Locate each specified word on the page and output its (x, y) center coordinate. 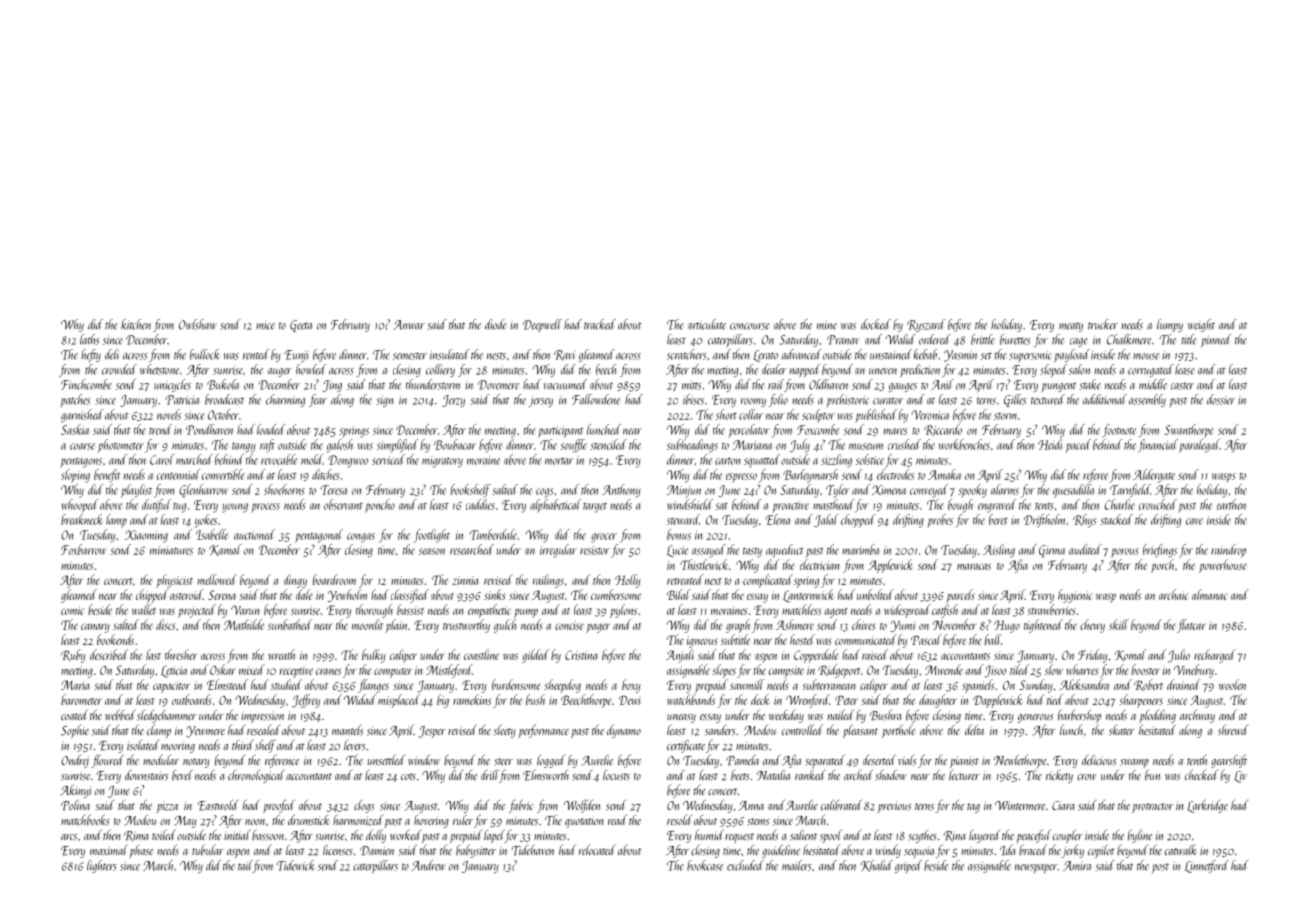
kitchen (136, 324)
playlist (136, 491)
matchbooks (85, 820)
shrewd (1233, 730)
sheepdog (562, 686)
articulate (707, 324)
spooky (972, 491)
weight (1201, 325)
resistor (595, 550)
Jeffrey (306, 701)
